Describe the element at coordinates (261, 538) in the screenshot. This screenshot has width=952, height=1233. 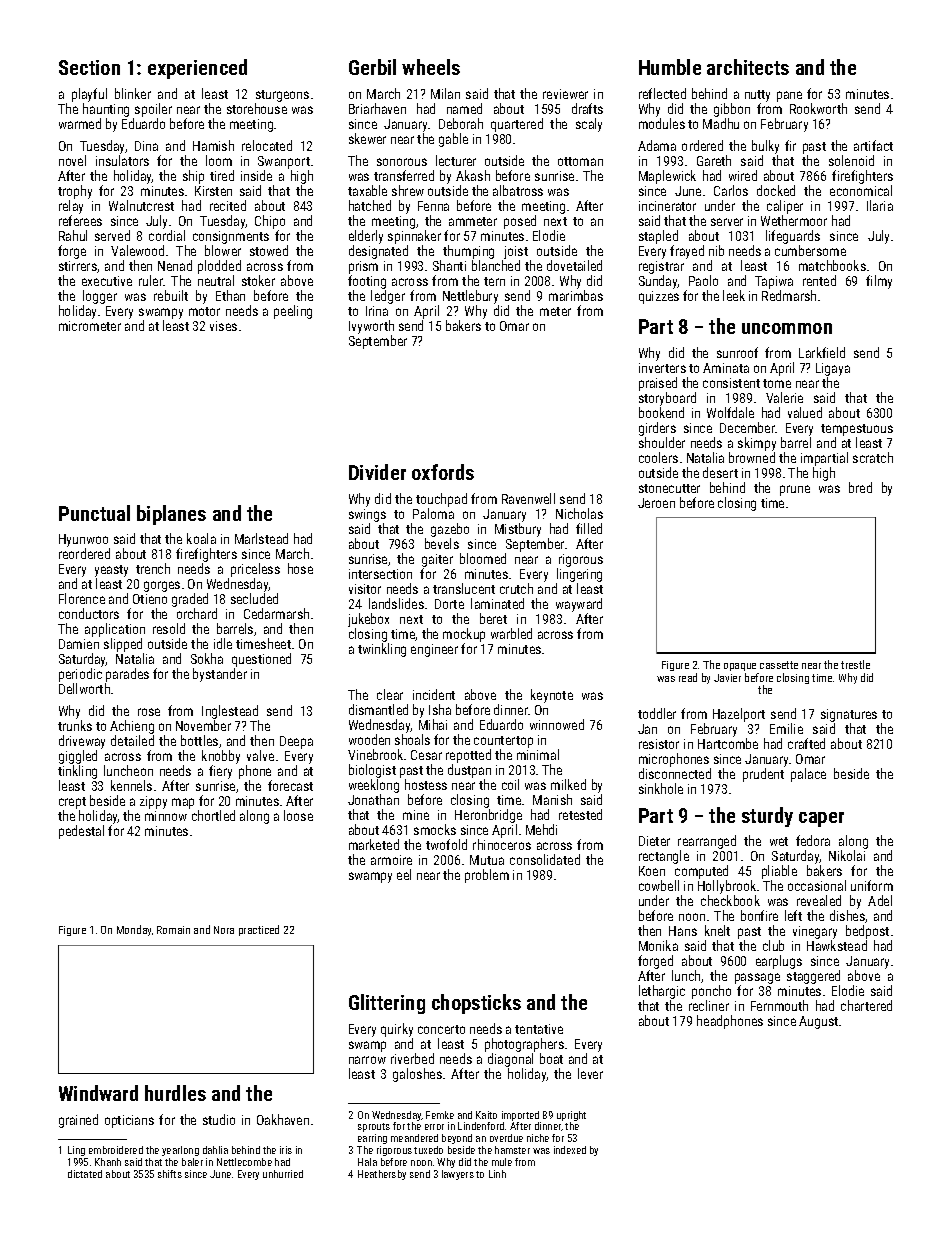
I see `Marlstead` at that location.
